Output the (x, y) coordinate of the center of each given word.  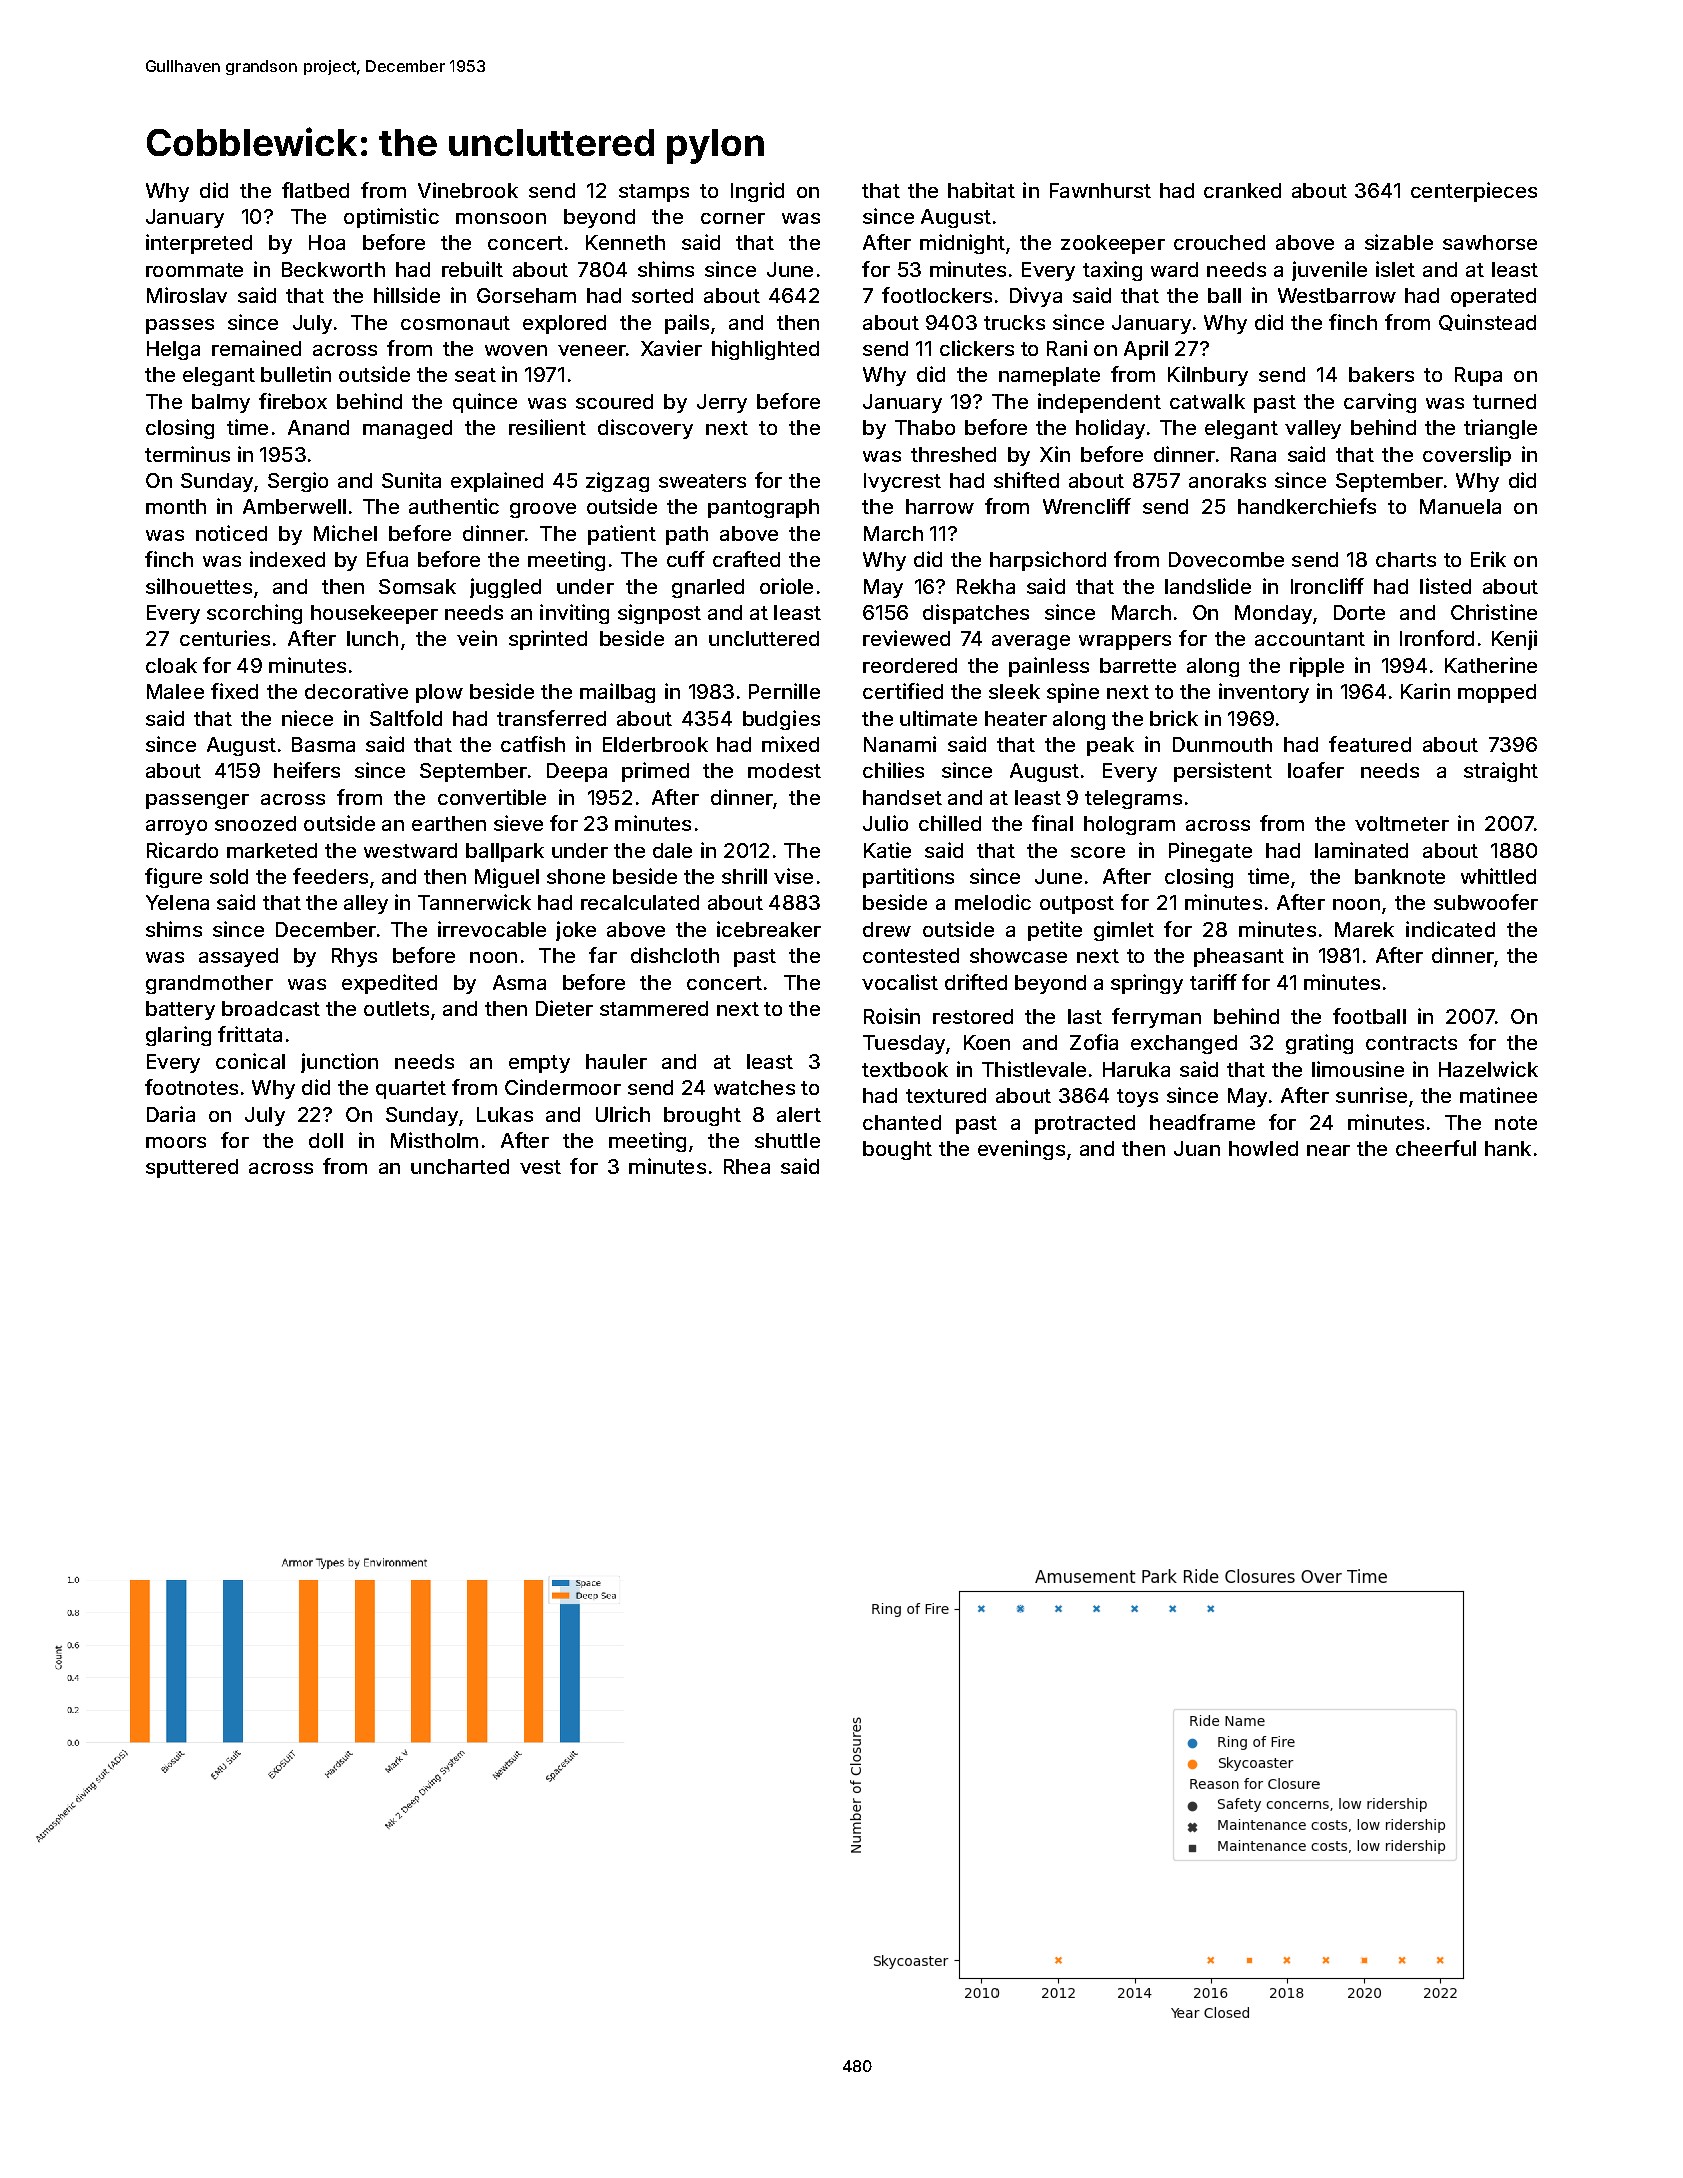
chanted (902, 1122)
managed (407, 429)
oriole (786, 586)
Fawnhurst (1100, 190)
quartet (411, 1090)
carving (1380, 403)
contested (911, 955)
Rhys (354, 957)
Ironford (1437, 638)
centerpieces (1474, 192)
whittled (1498, 876)
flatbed (315, 190)
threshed (953, 454)
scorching (254, 614)
